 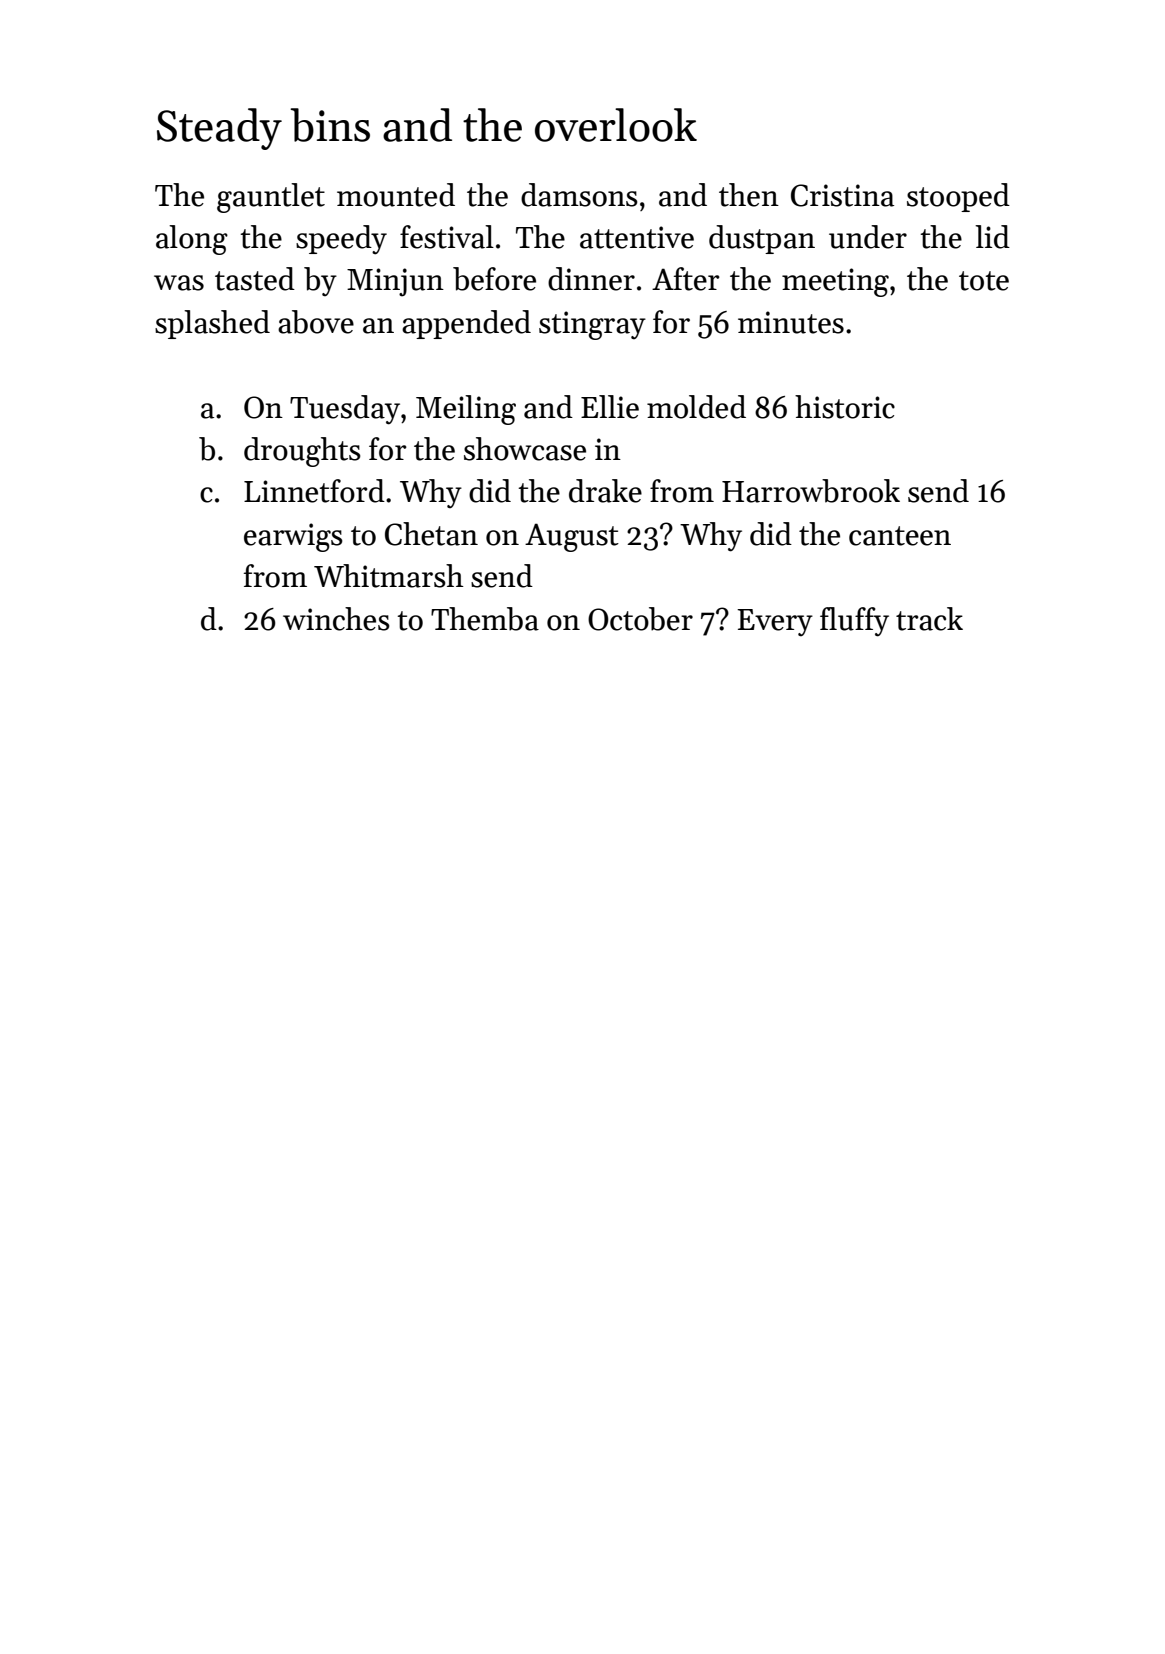 What do you see at coordinates (579, 195) in the screenshot?
I see `damsons` at bounding box center [579, 195].
